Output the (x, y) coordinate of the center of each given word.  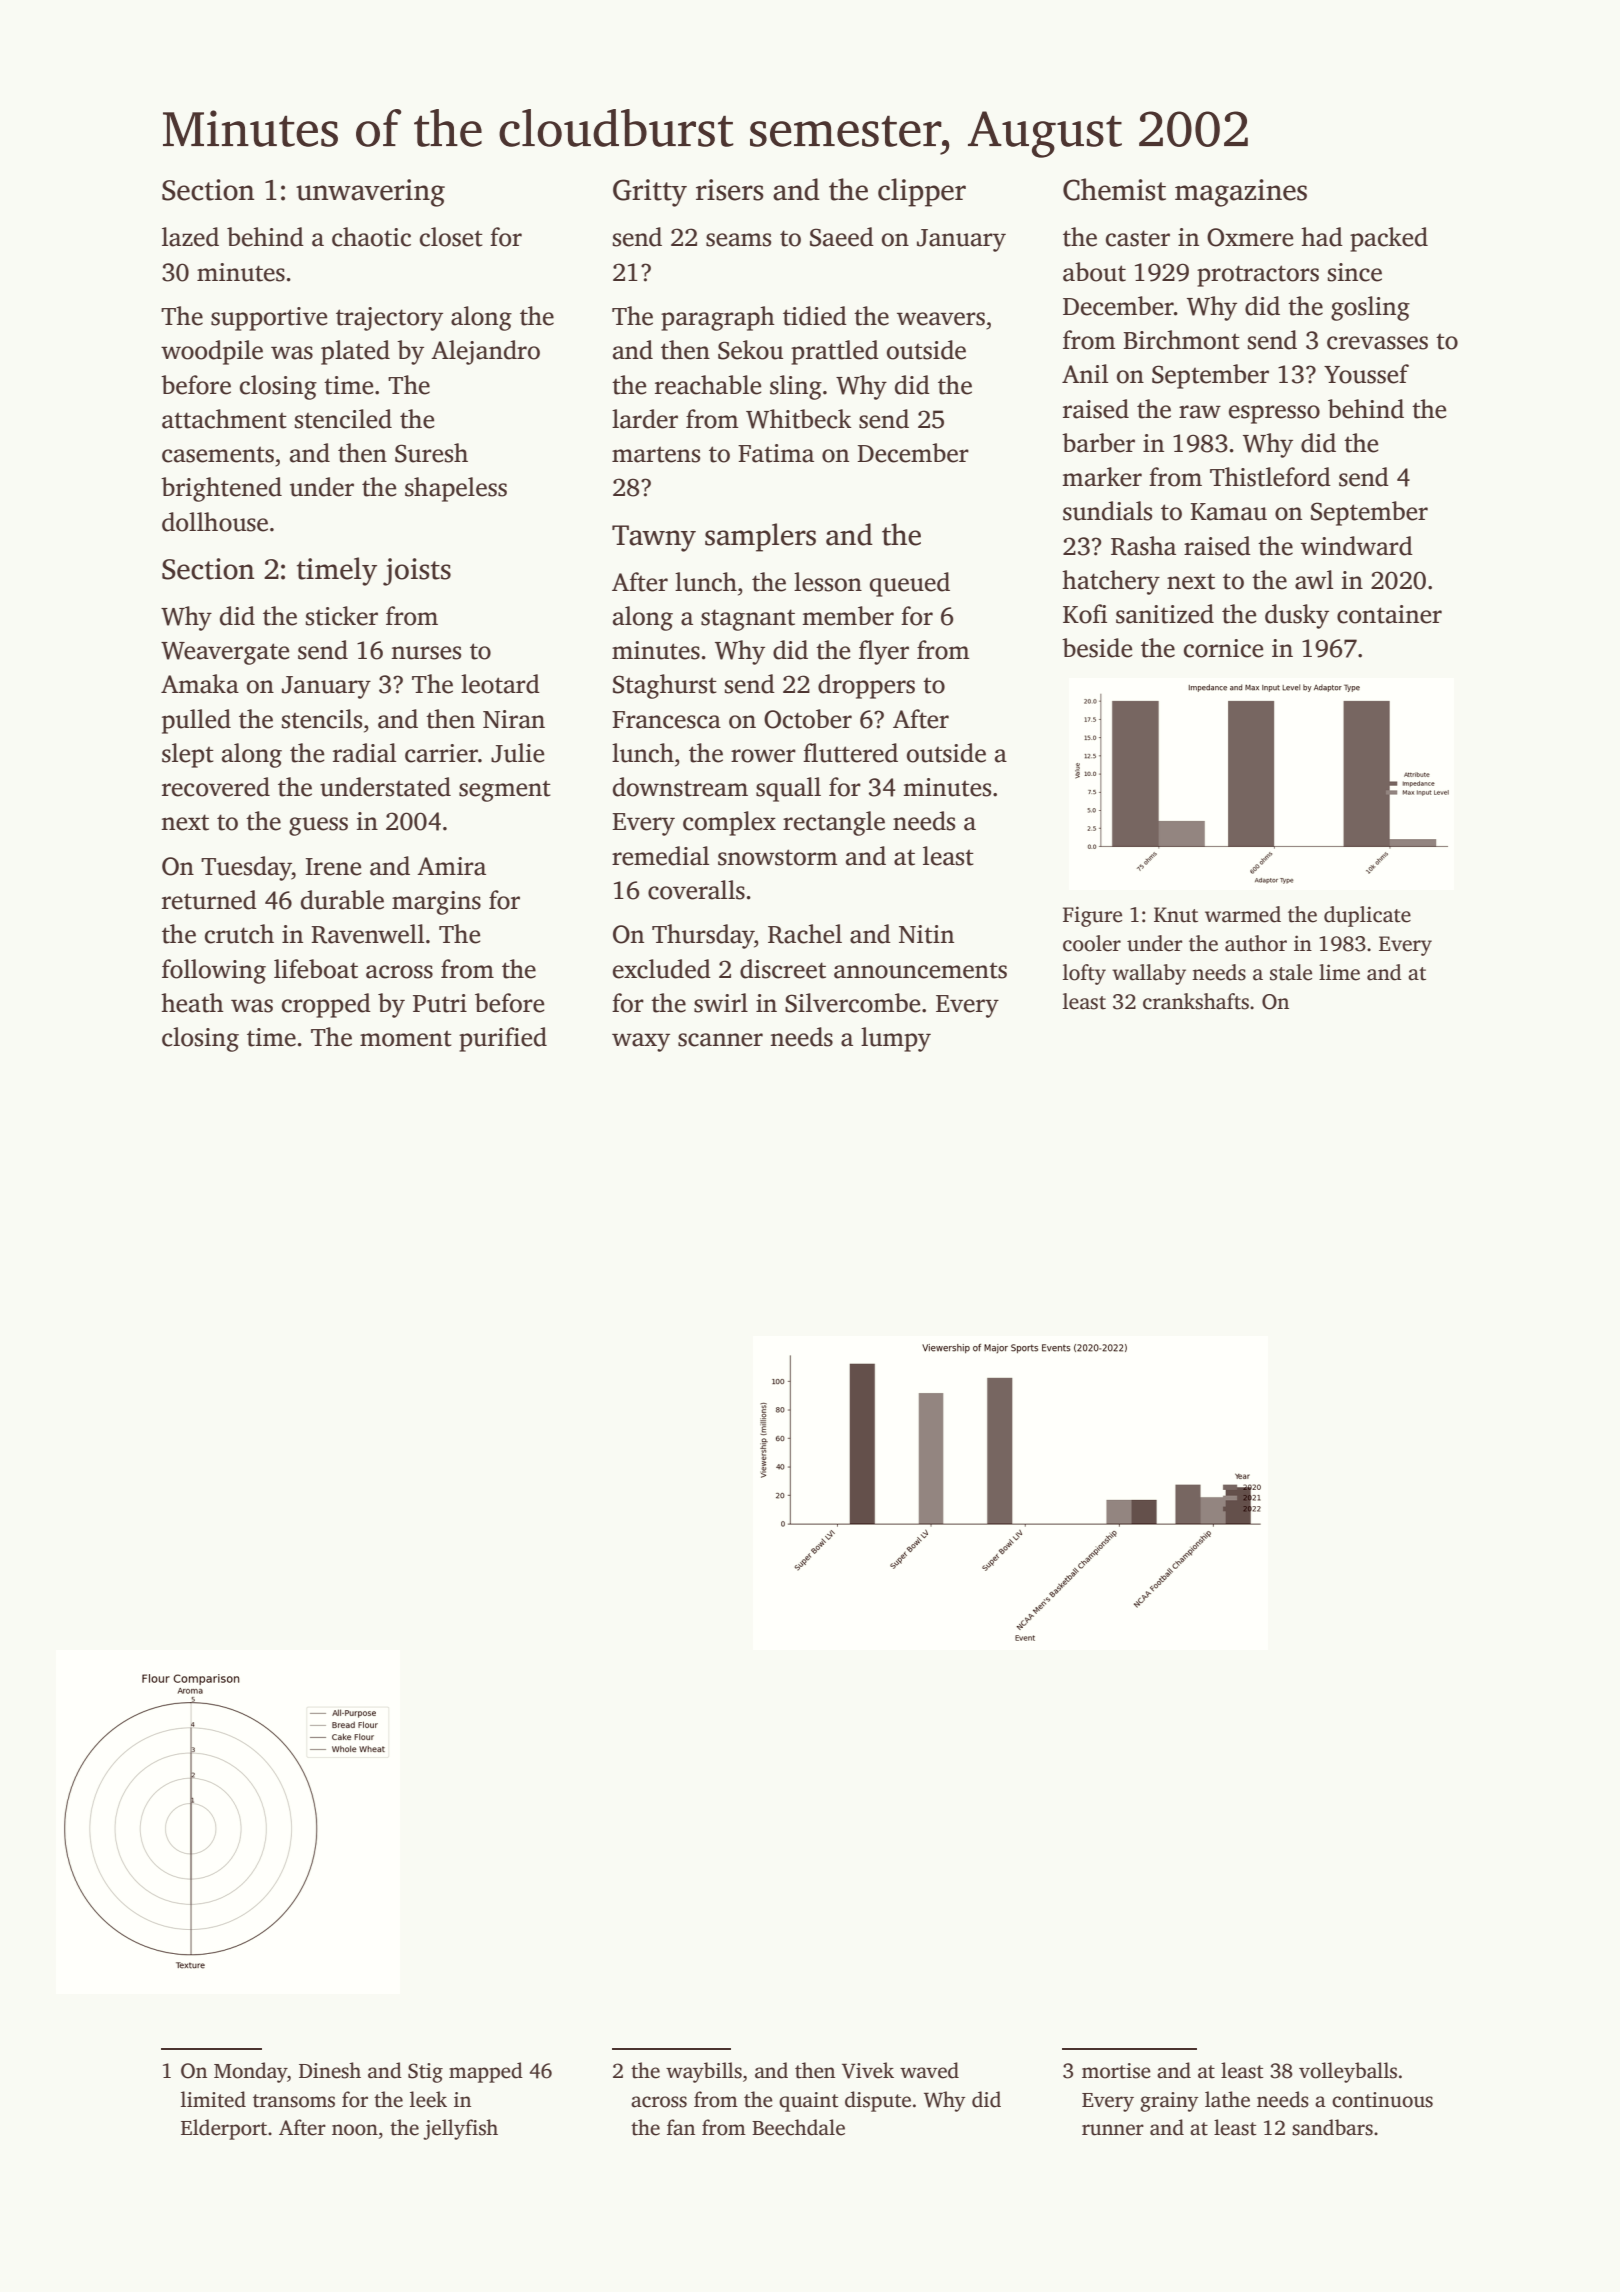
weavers (941, 319)
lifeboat (316, 969)
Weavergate (225, 653)
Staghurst (665, 686)
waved (929, 2070)
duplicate (1367, 916)
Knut (1176, 915)
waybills (704, 2072)
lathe (1227, 2099)
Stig (425, 2073)
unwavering (370, 193)
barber (1098, 443)
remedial (660, 856)
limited (213, 2099)
